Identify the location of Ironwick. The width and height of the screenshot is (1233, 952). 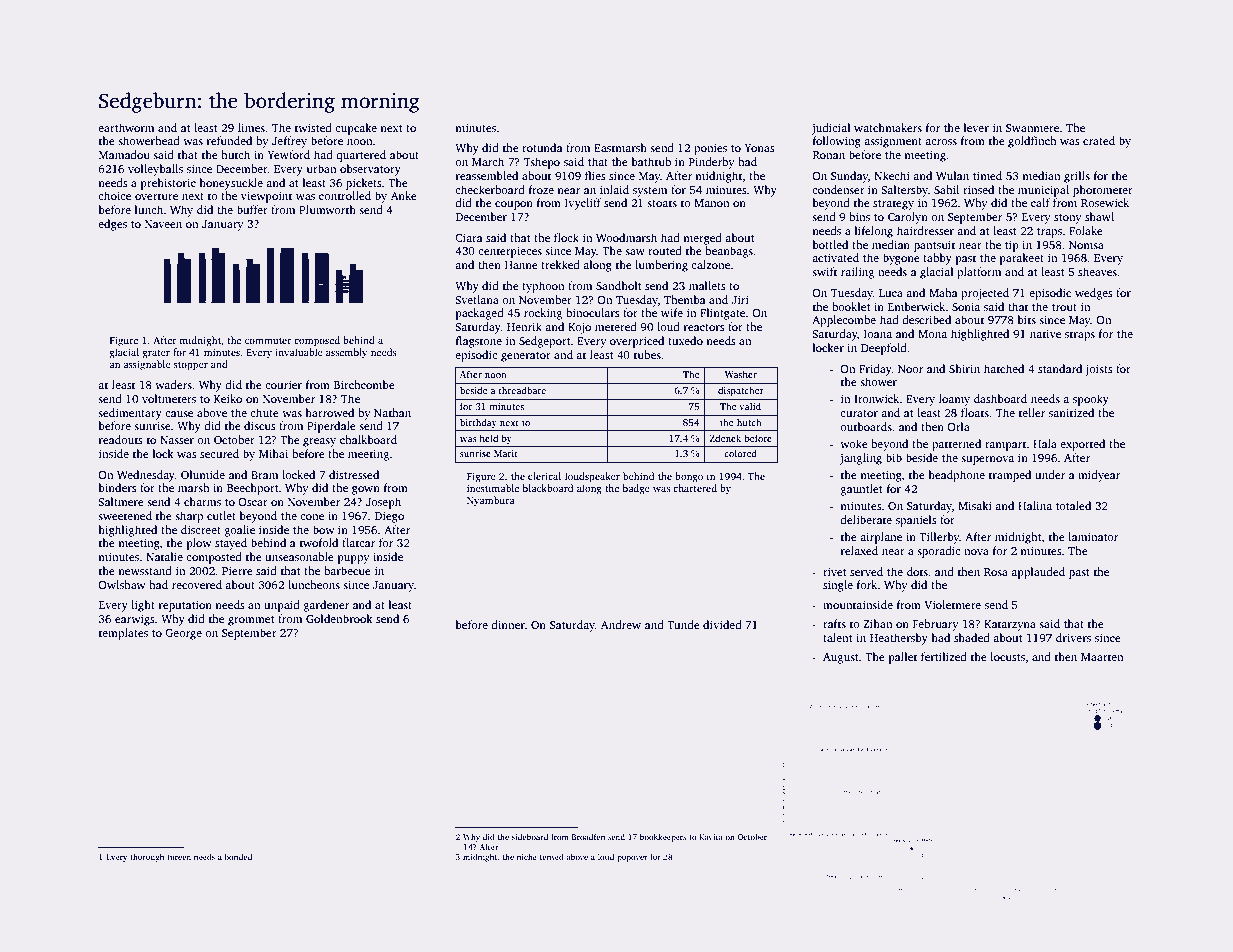
(876, 398).
